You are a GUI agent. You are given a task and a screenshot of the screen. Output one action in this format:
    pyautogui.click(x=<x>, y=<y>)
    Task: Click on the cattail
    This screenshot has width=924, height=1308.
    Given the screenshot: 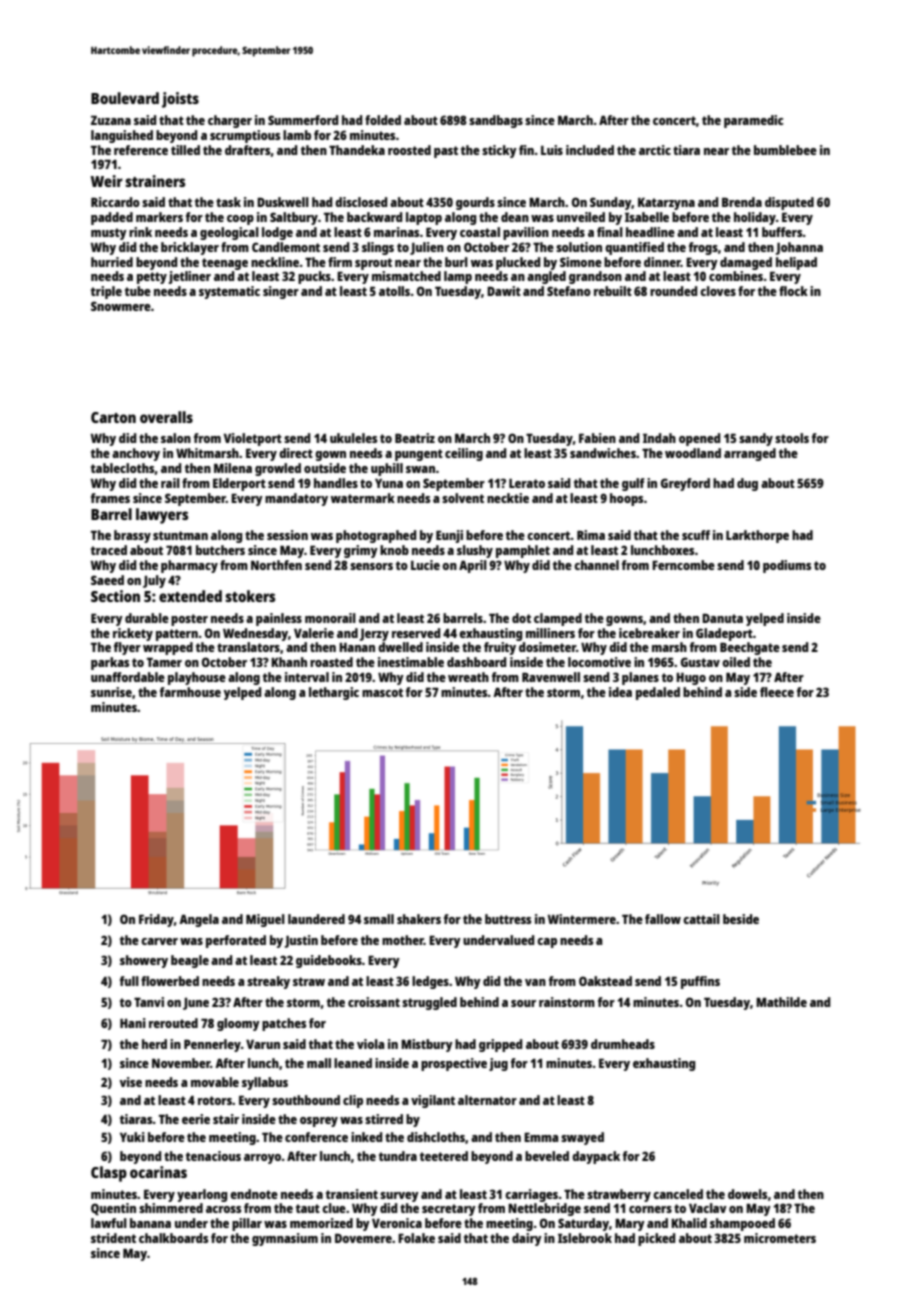 What is the action you would take?
    pyautogui.click(x=701, y=919)
